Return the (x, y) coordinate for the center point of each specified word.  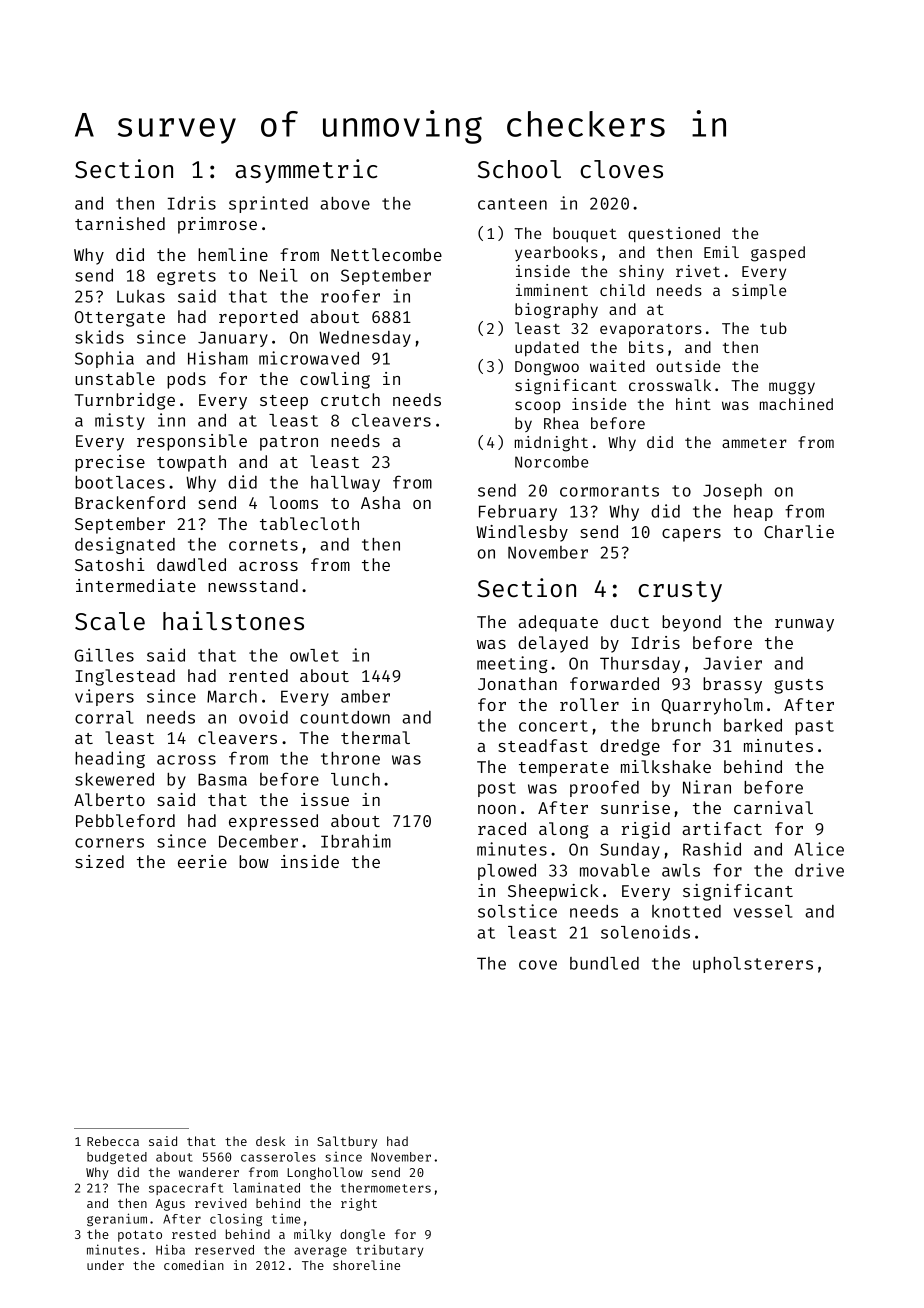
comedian (194, 1265)
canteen (512, 204)
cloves (621, 169)
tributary (390, 1250)
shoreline (366, 1265)
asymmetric (306, 171)
